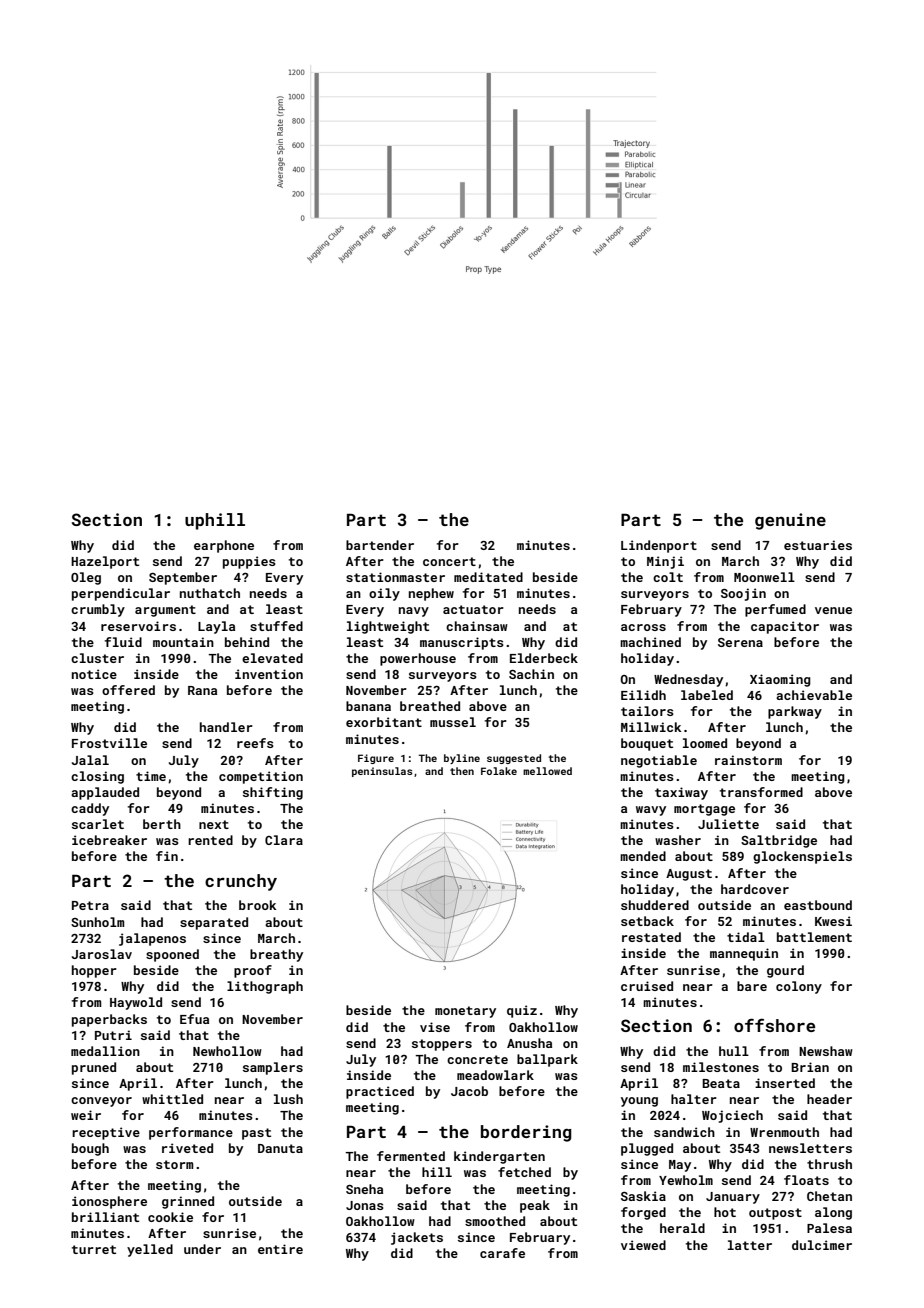  I want to click on Saltbridge, so click(779, 841).
